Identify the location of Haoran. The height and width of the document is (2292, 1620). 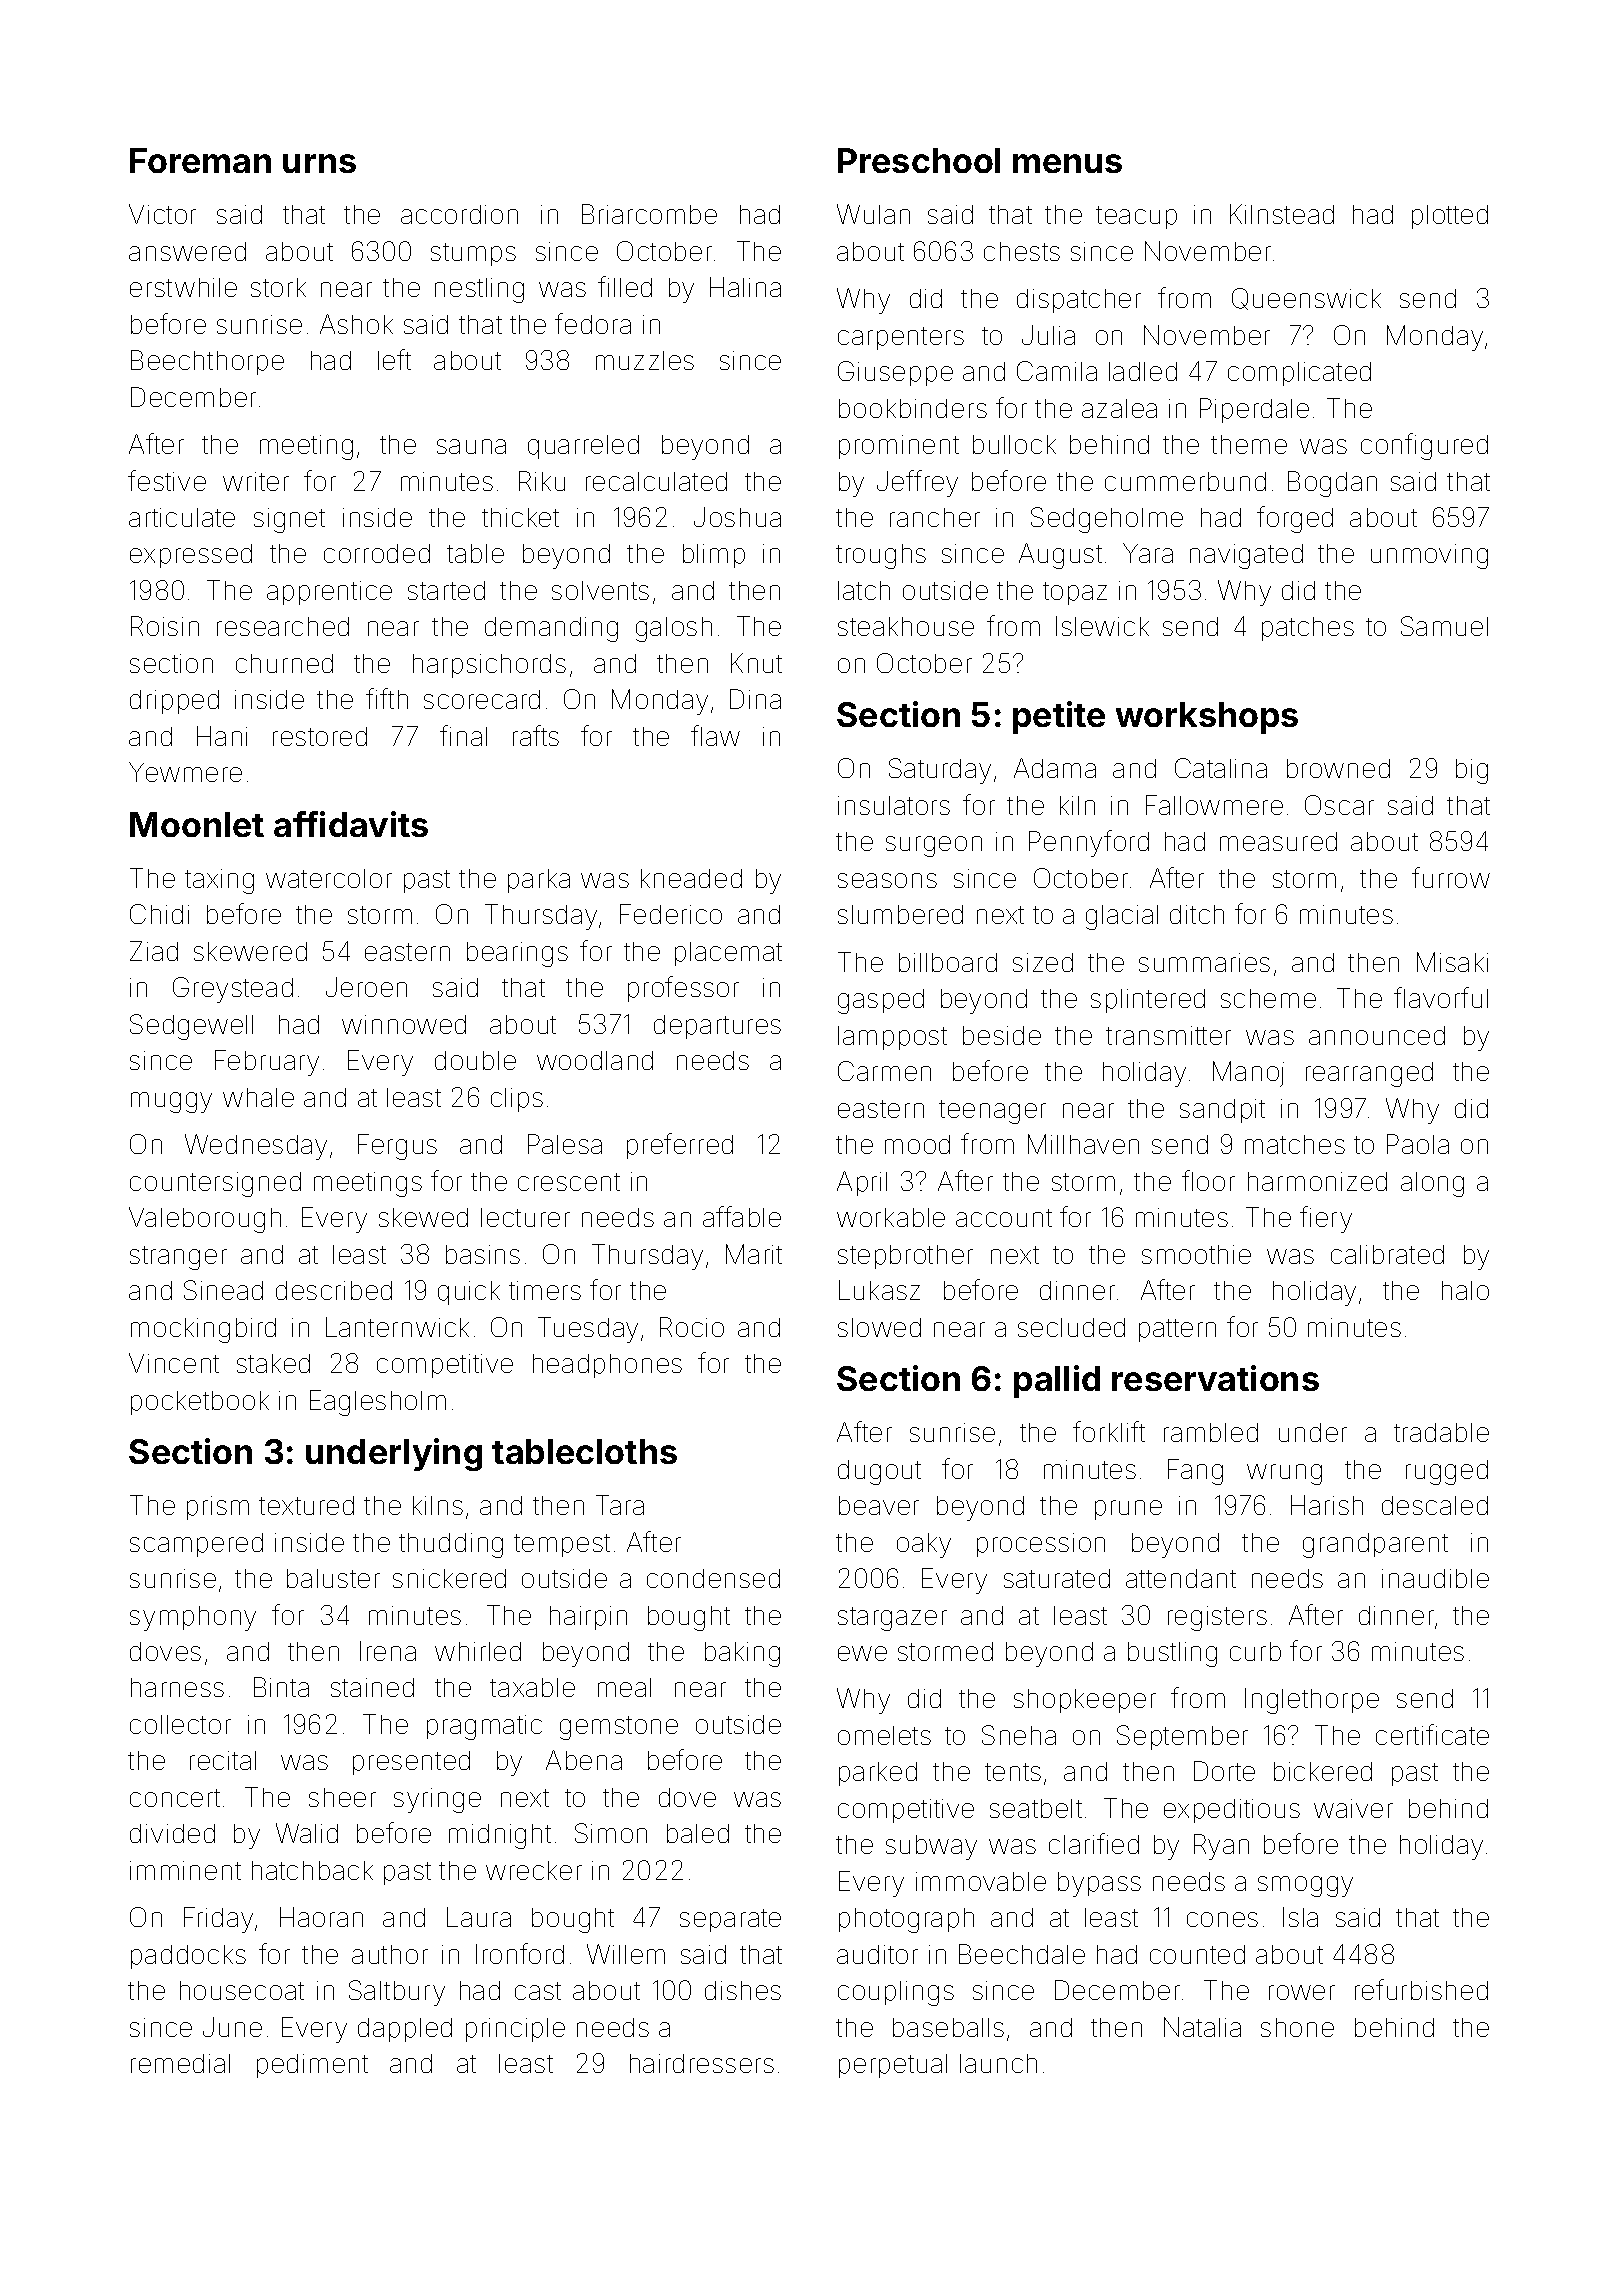
(321, 1917).
